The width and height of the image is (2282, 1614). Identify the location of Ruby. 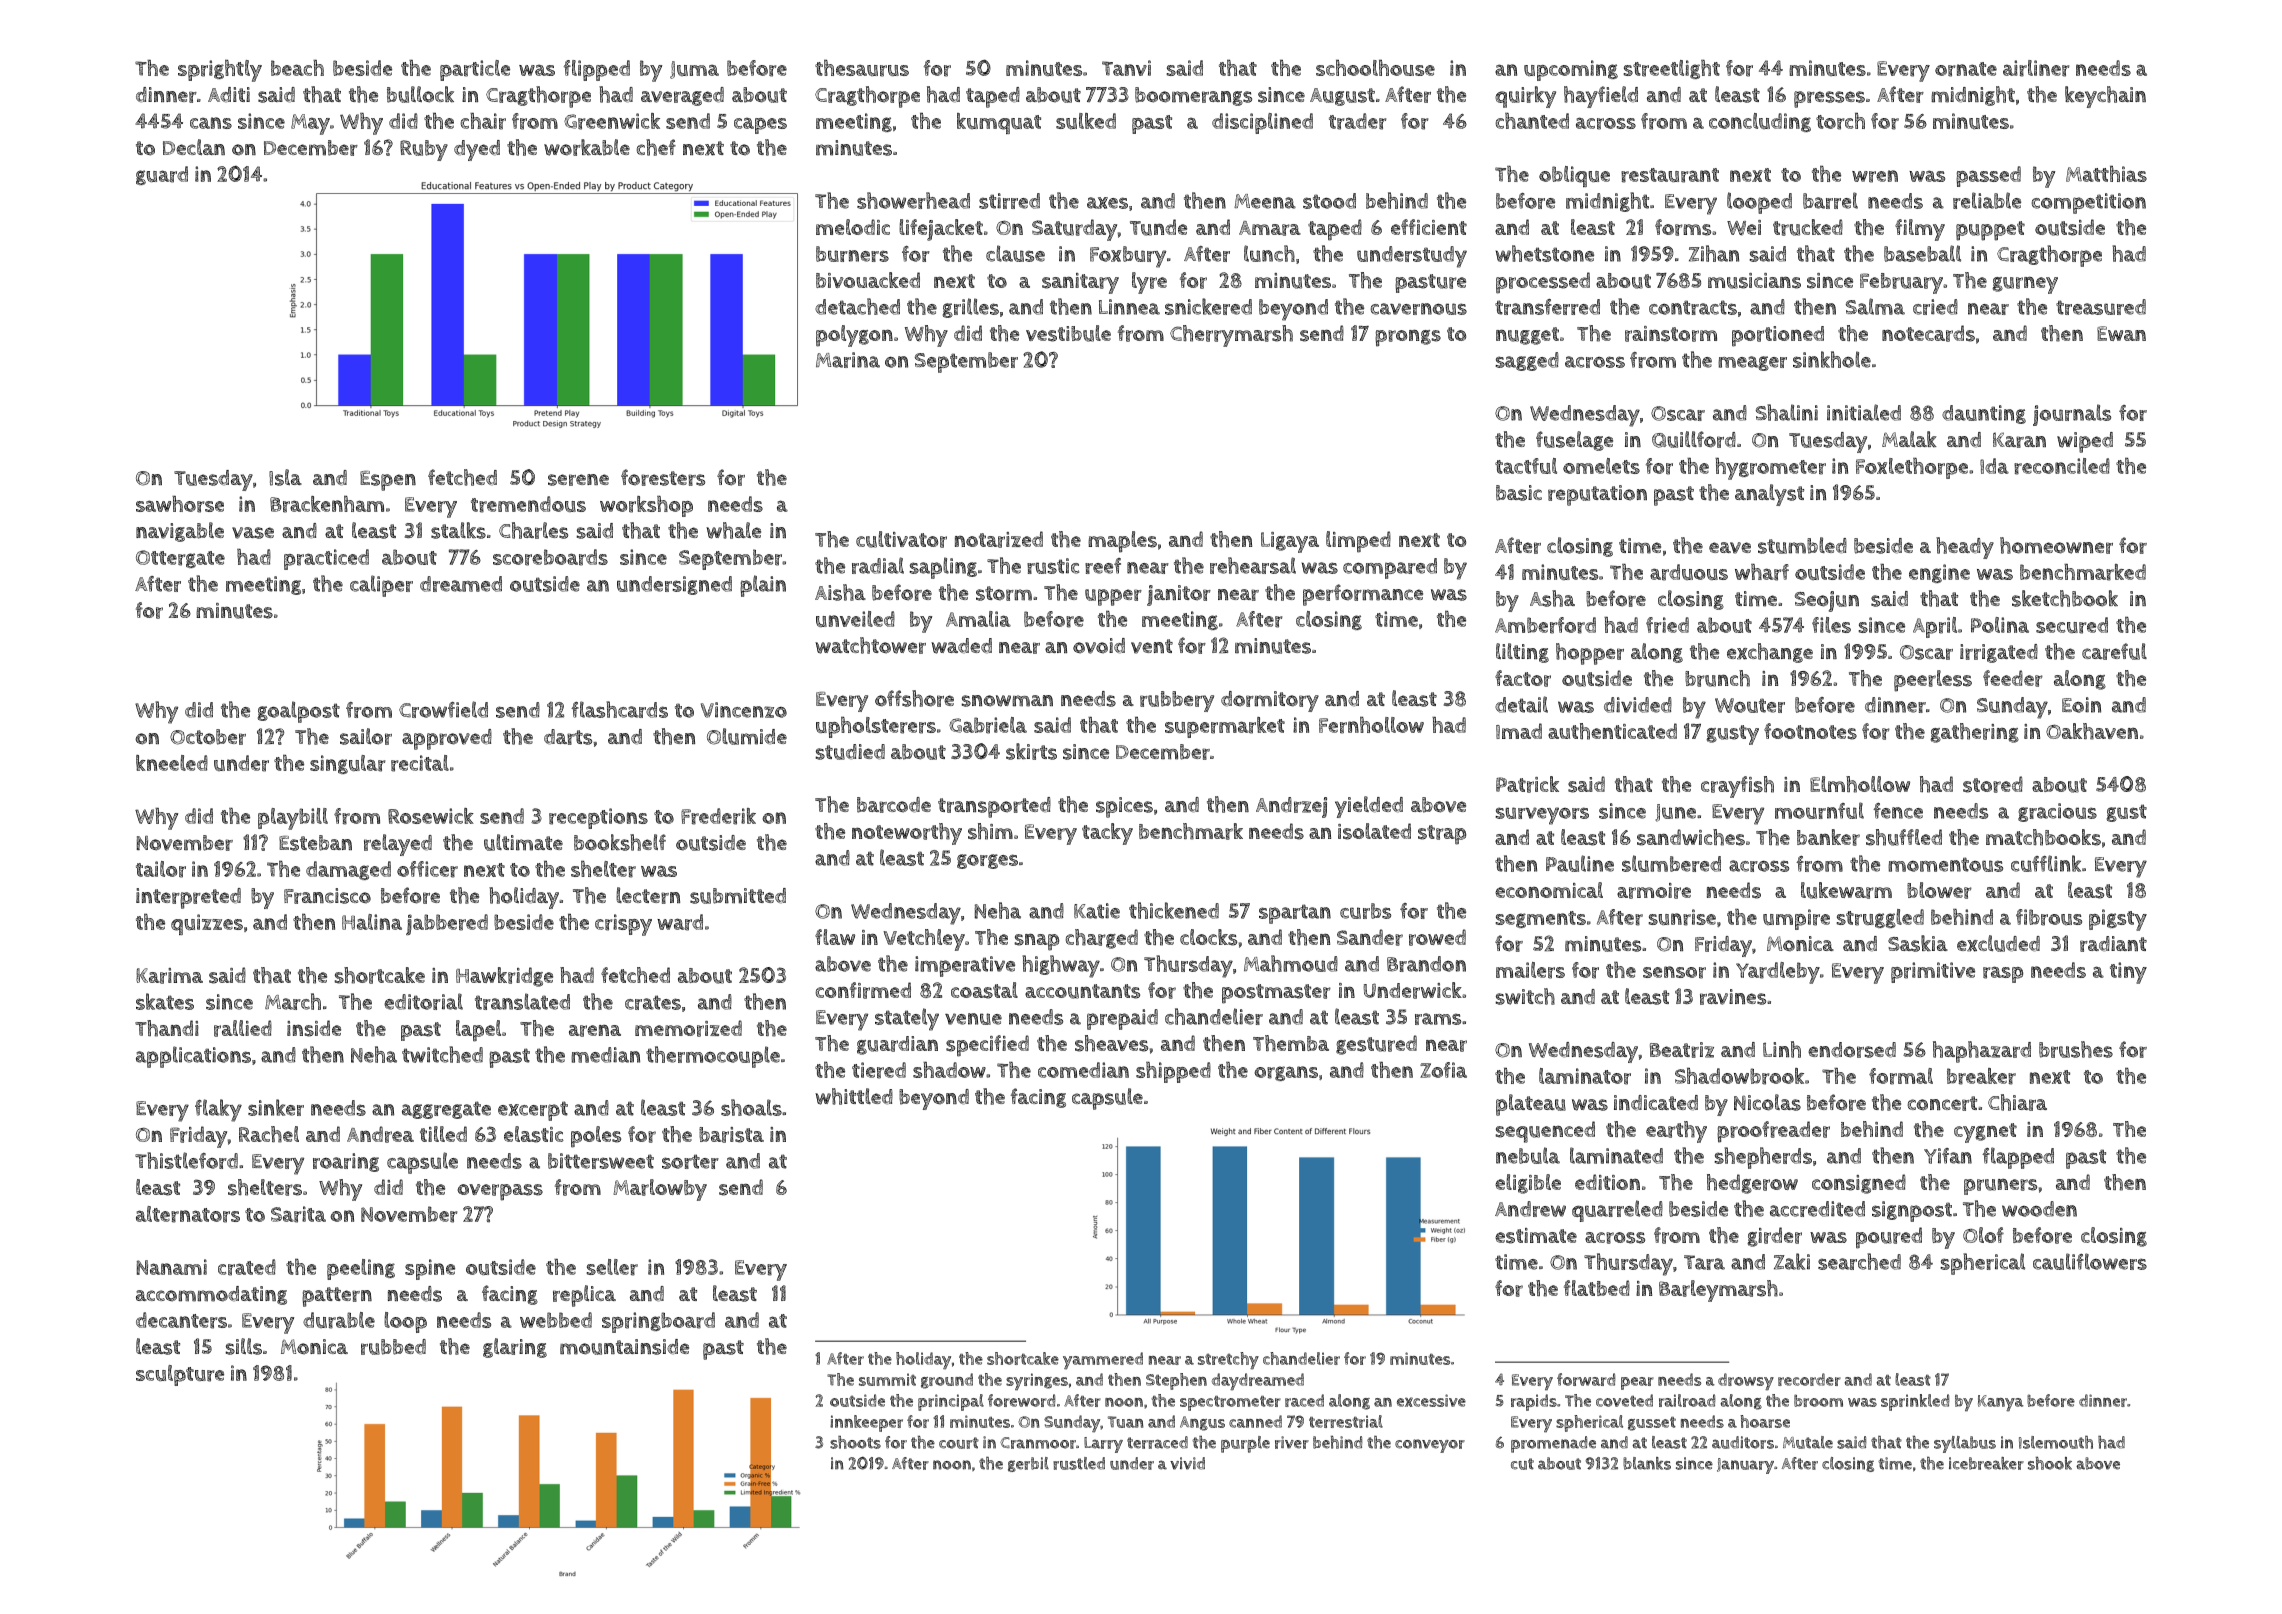
(424, 150).
